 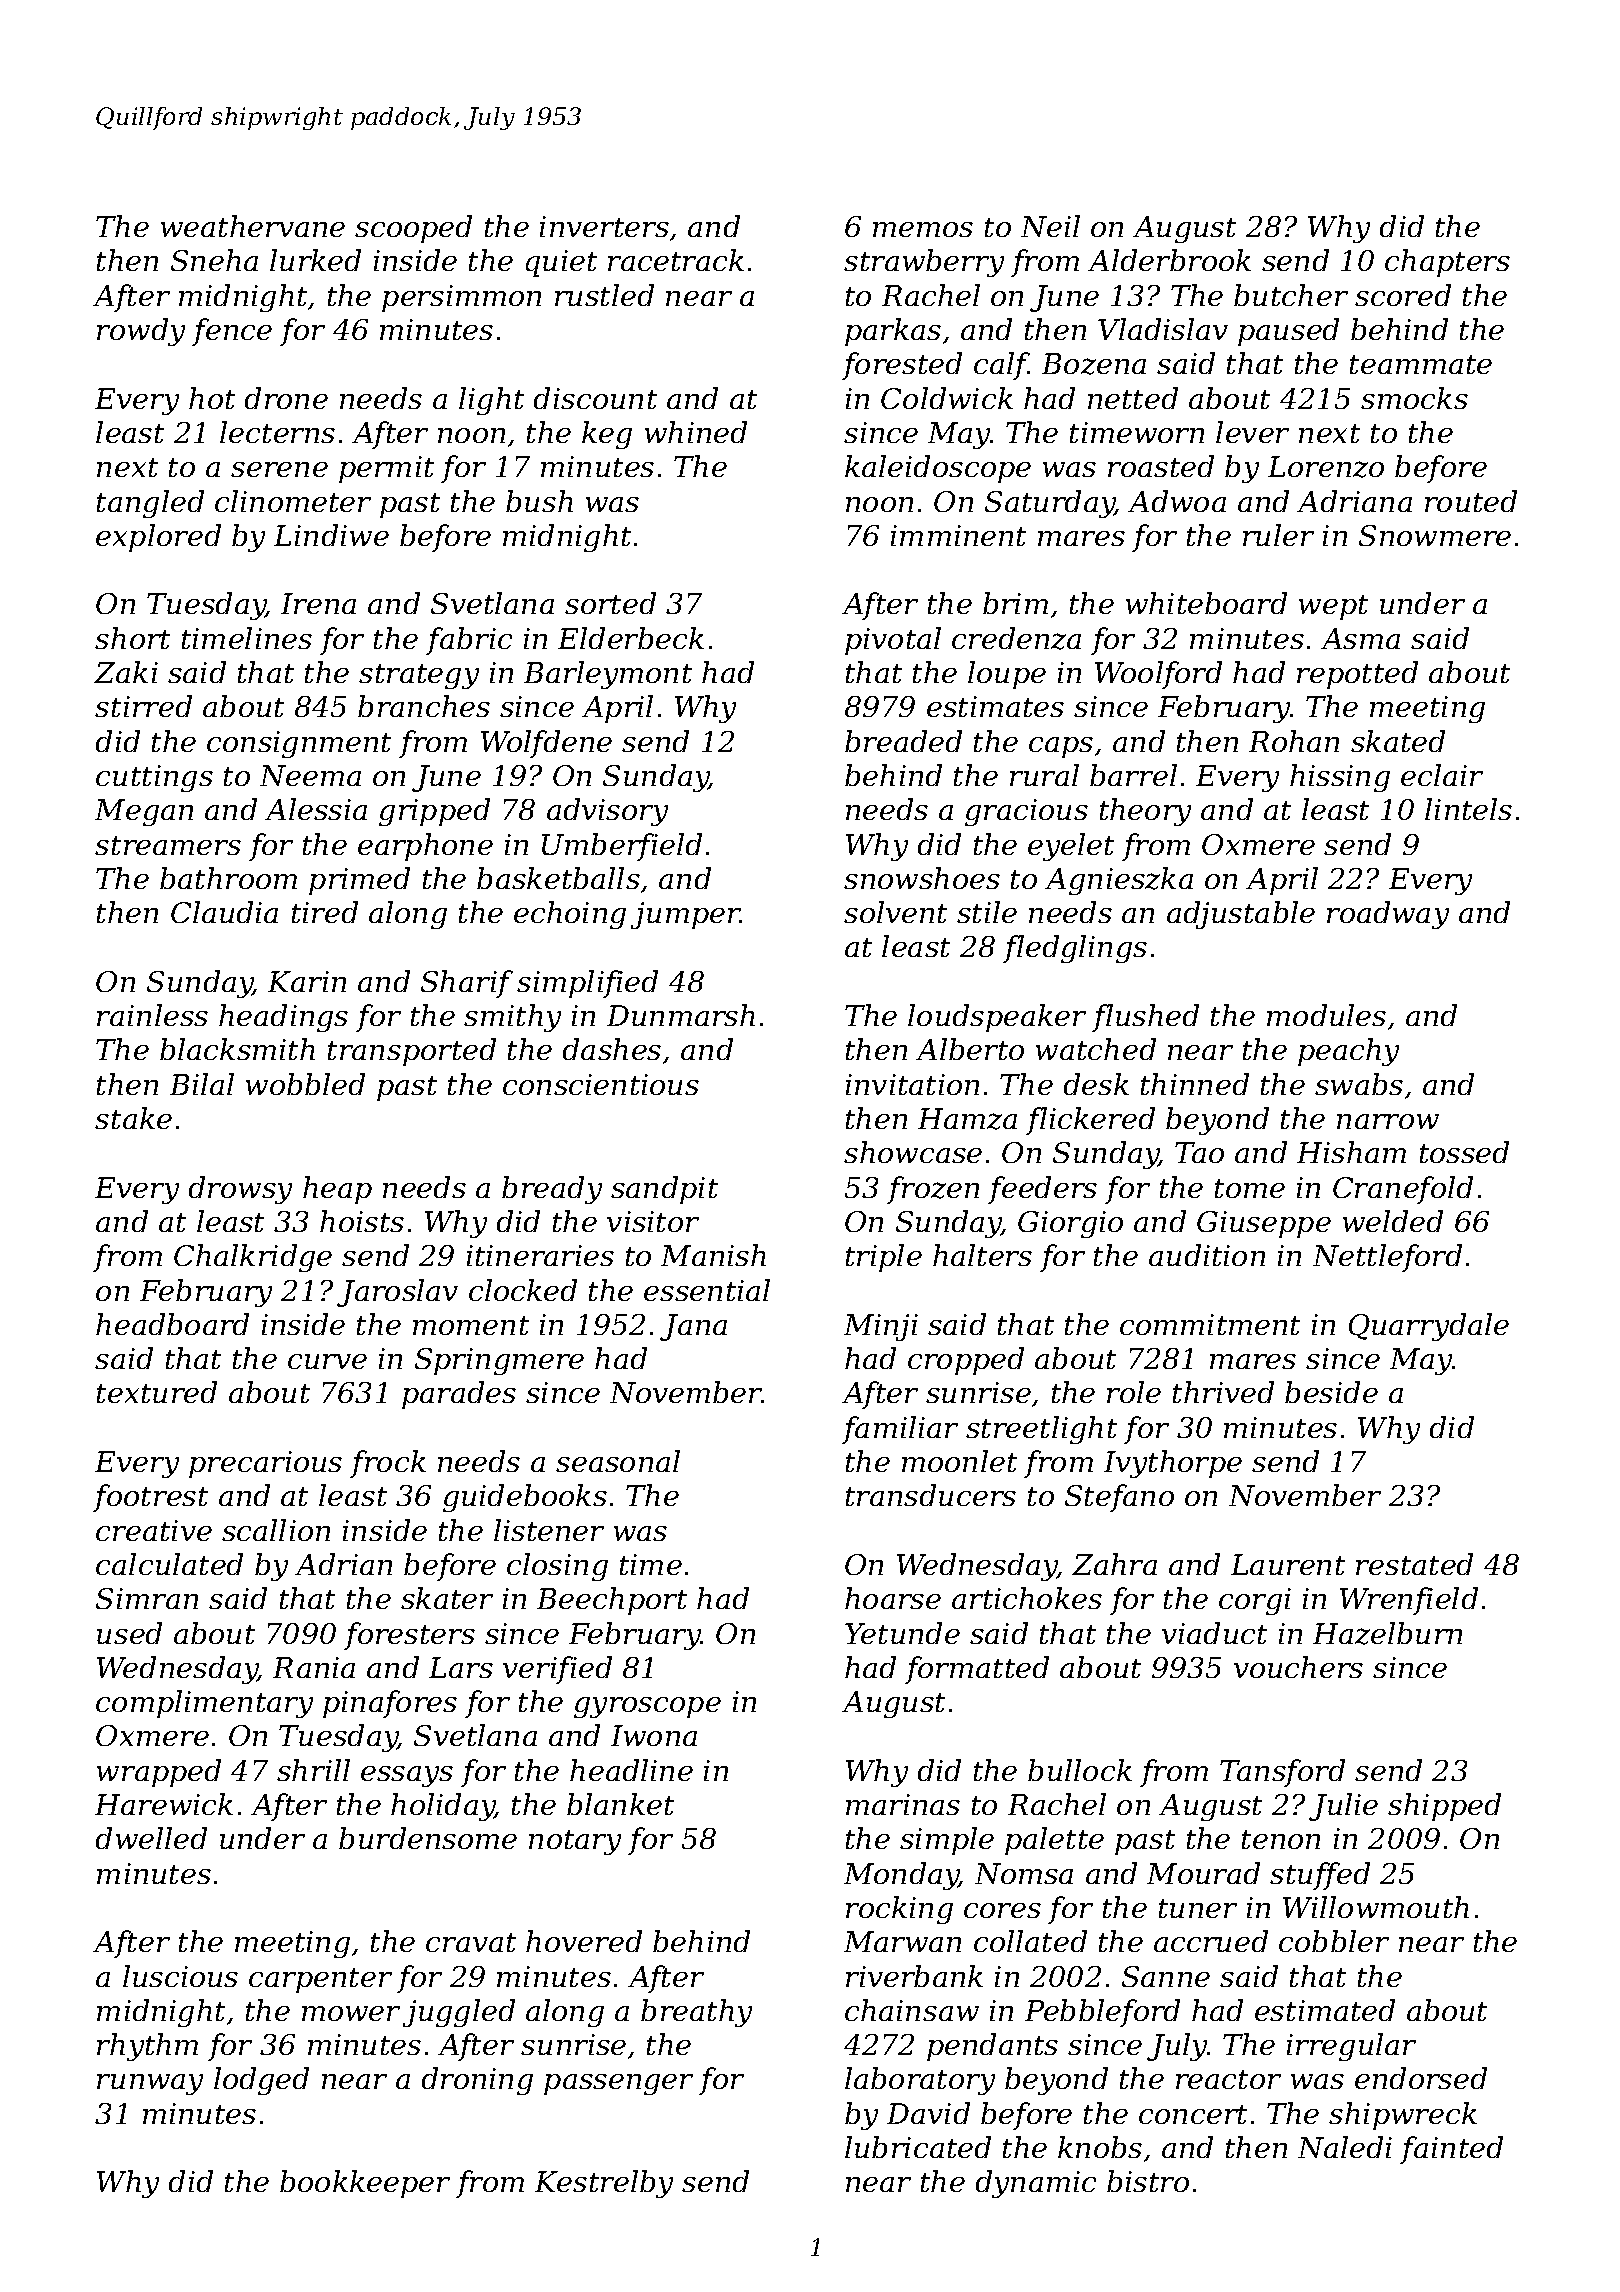 I want to click on complimentary, so click(x=204, y=1704).
